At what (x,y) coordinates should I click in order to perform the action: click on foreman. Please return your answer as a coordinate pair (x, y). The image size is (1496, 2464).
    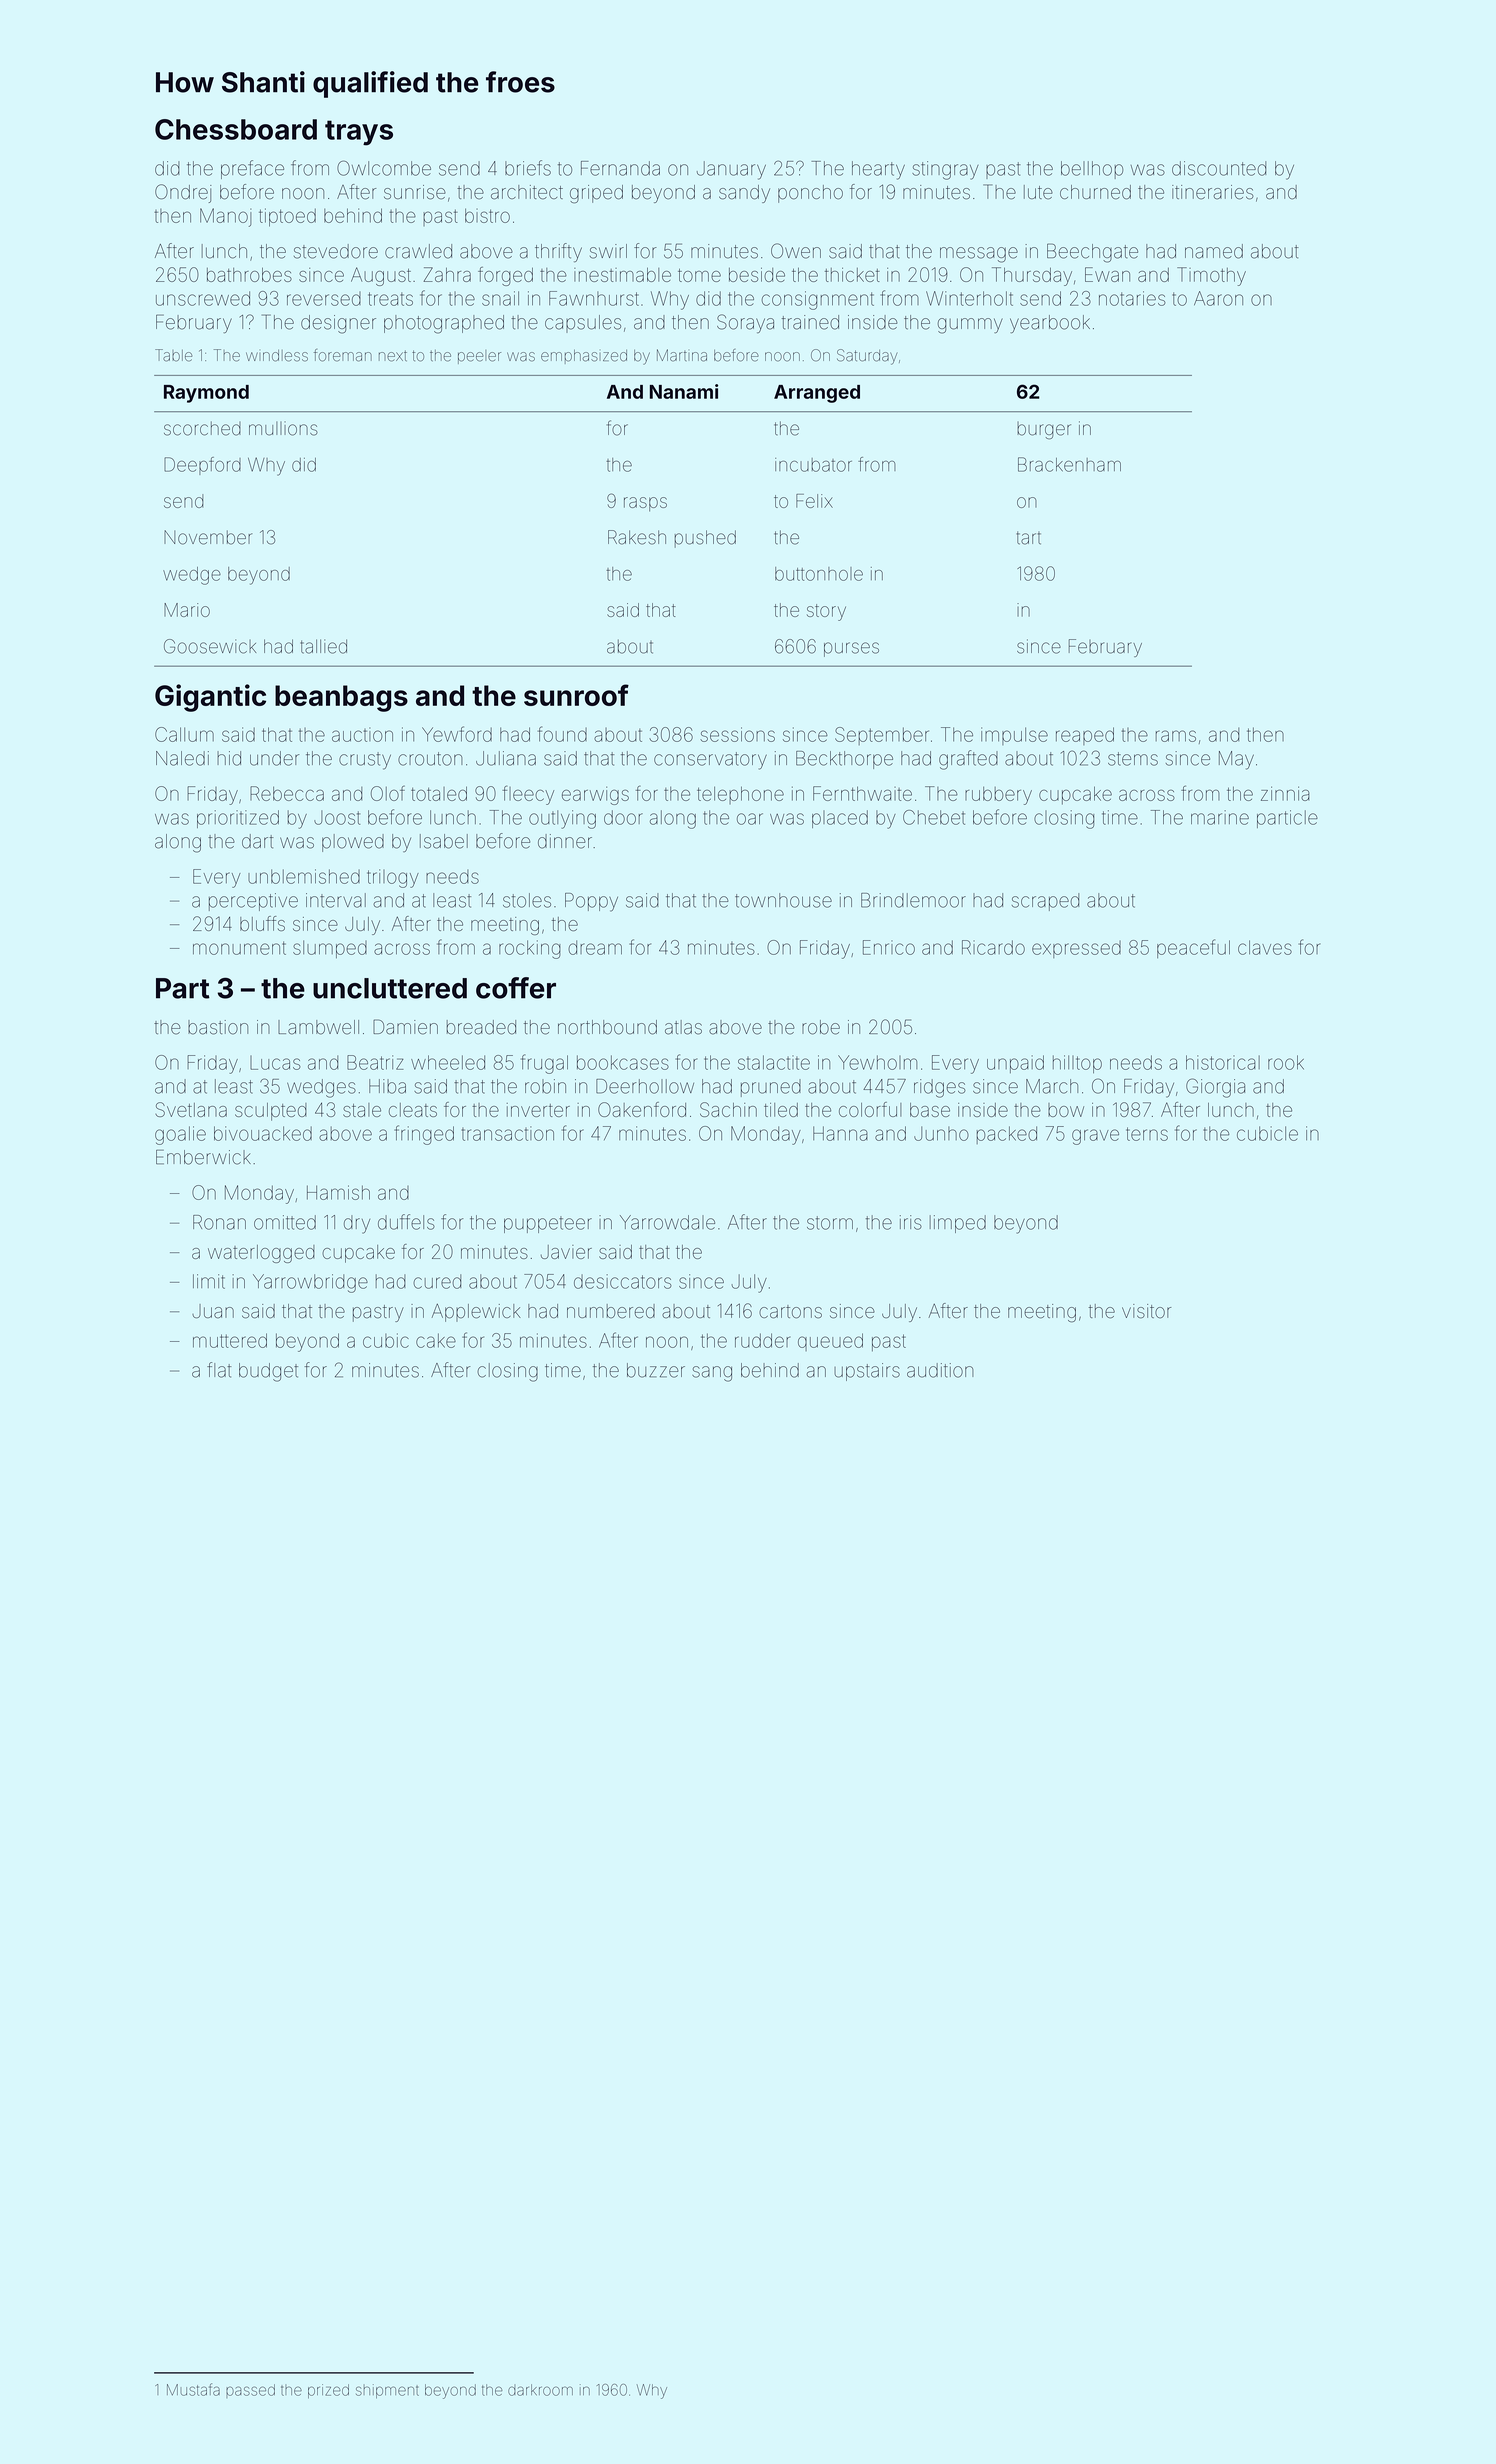
    Looking at the image, I should click on (343, 355).
